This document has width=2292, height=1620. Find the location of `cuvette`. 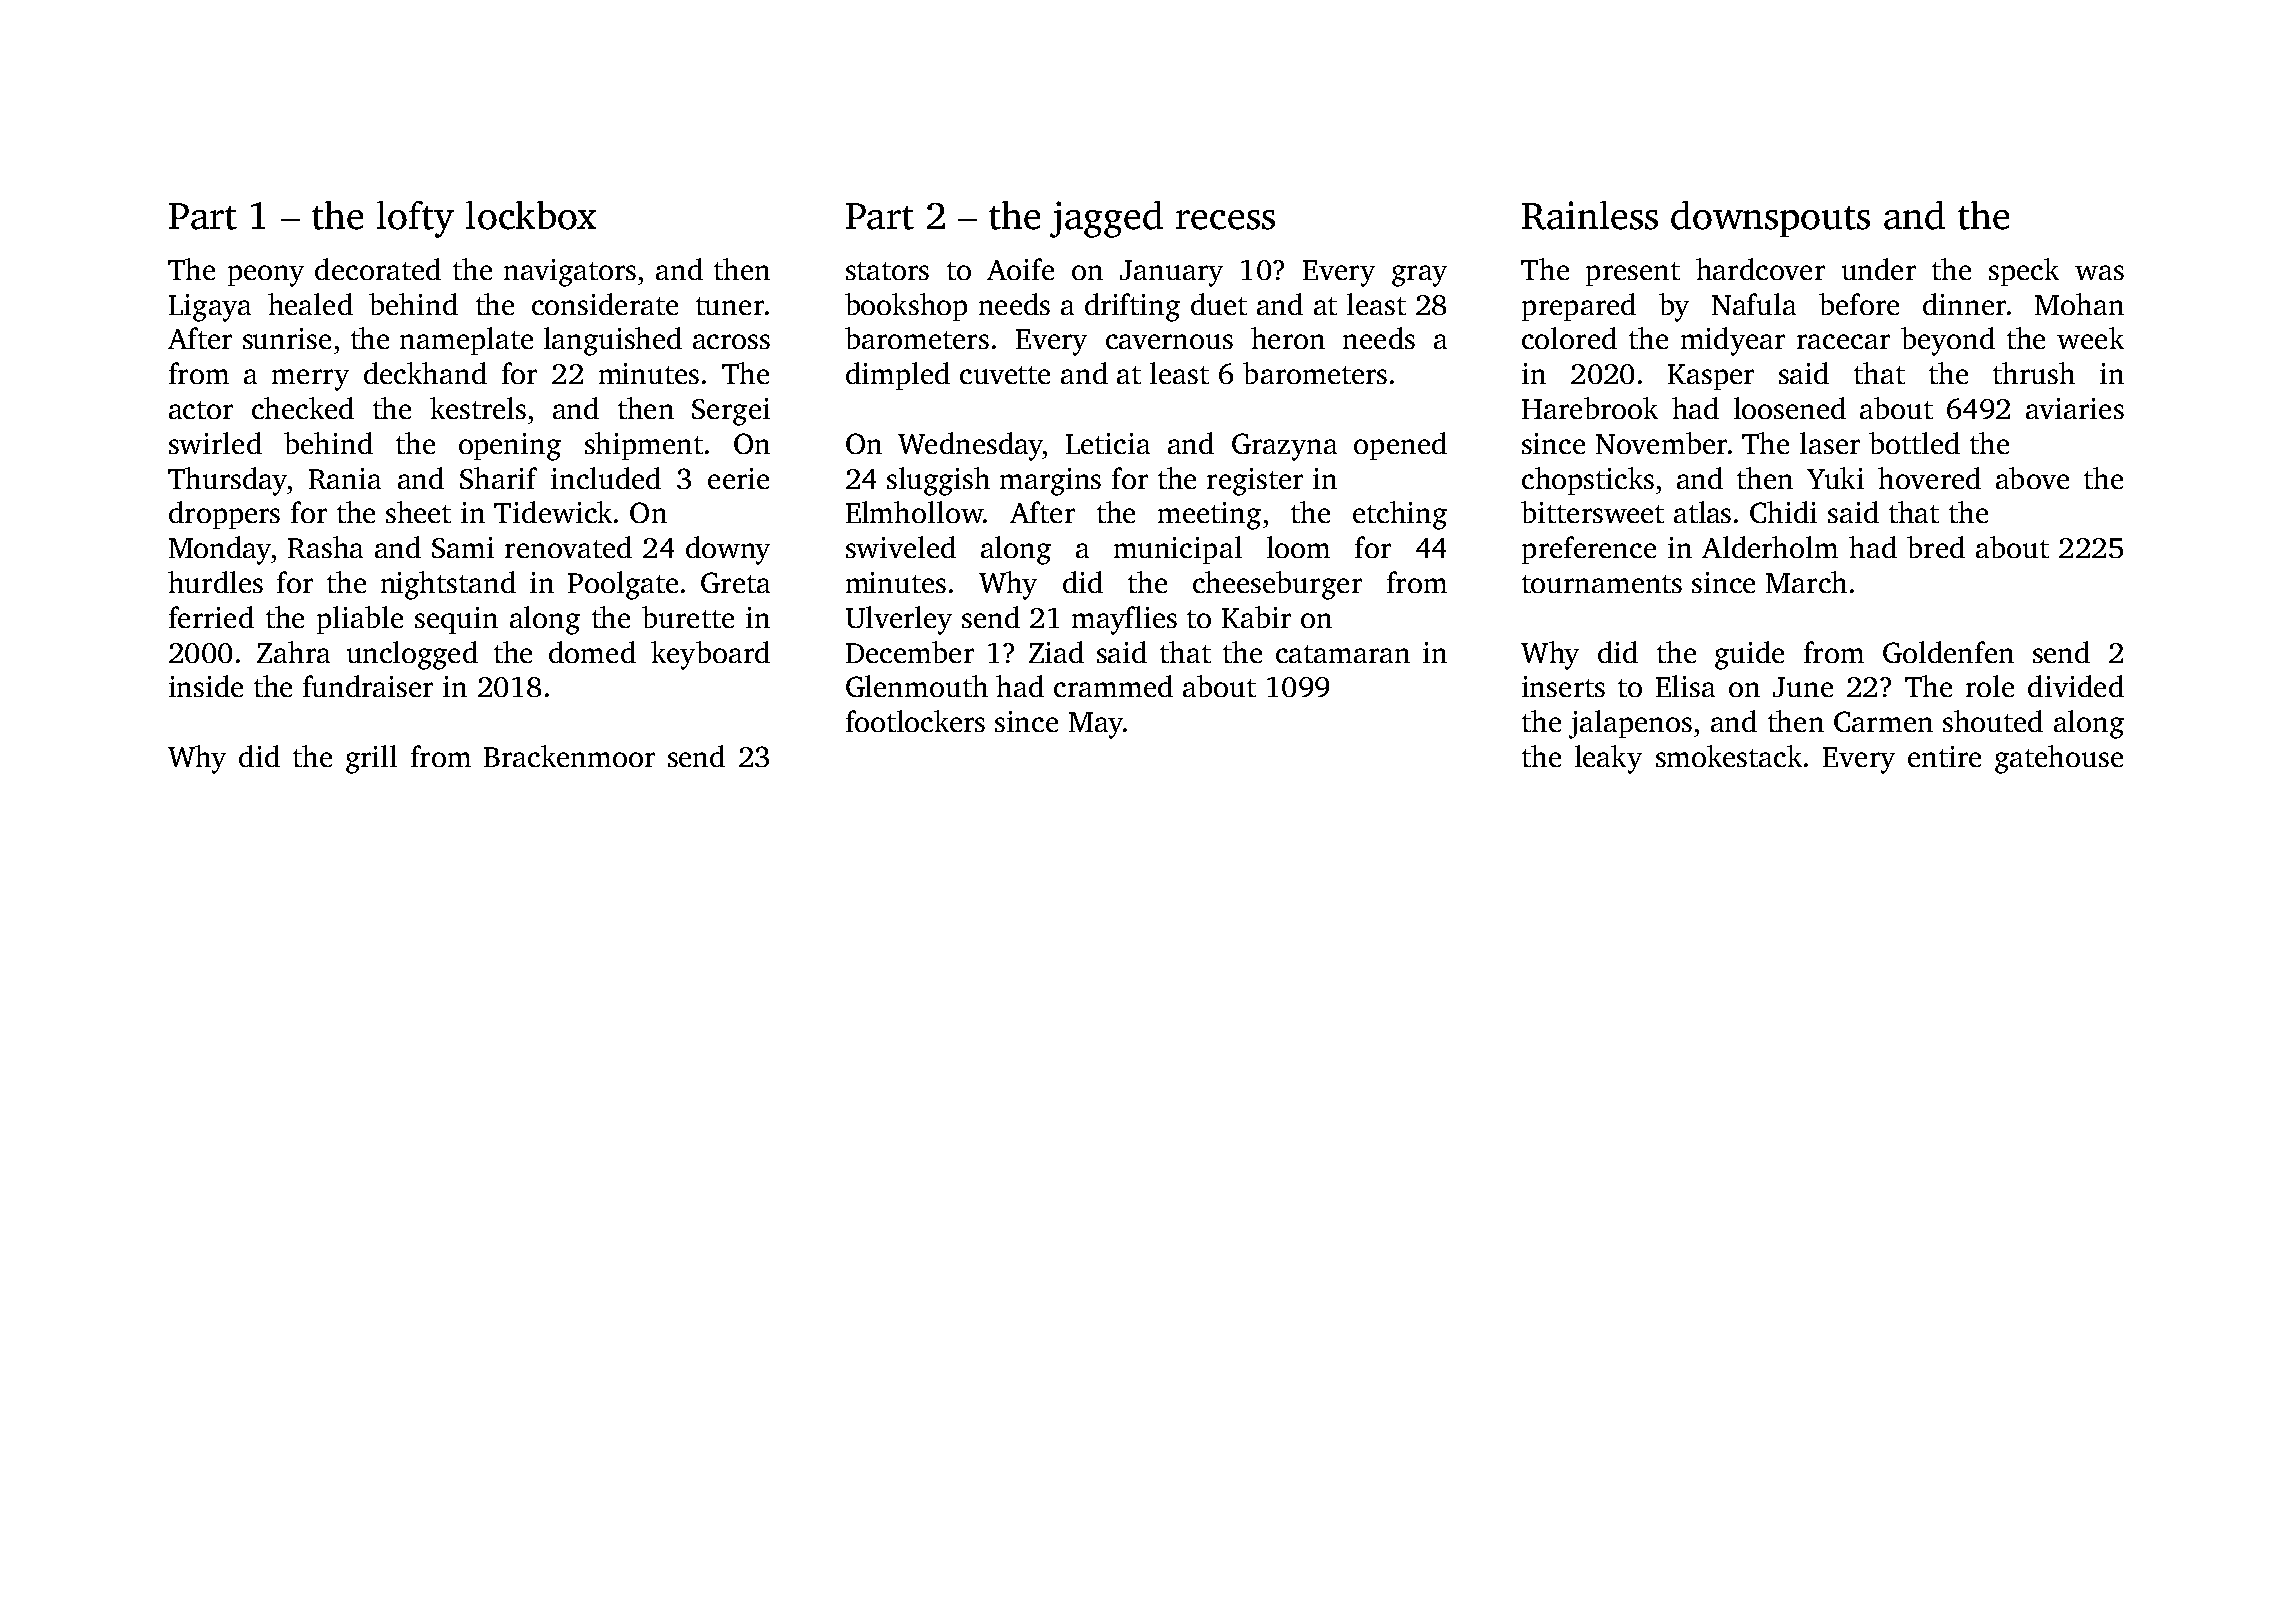

cuvette is located at coordinates (1005, 375).
